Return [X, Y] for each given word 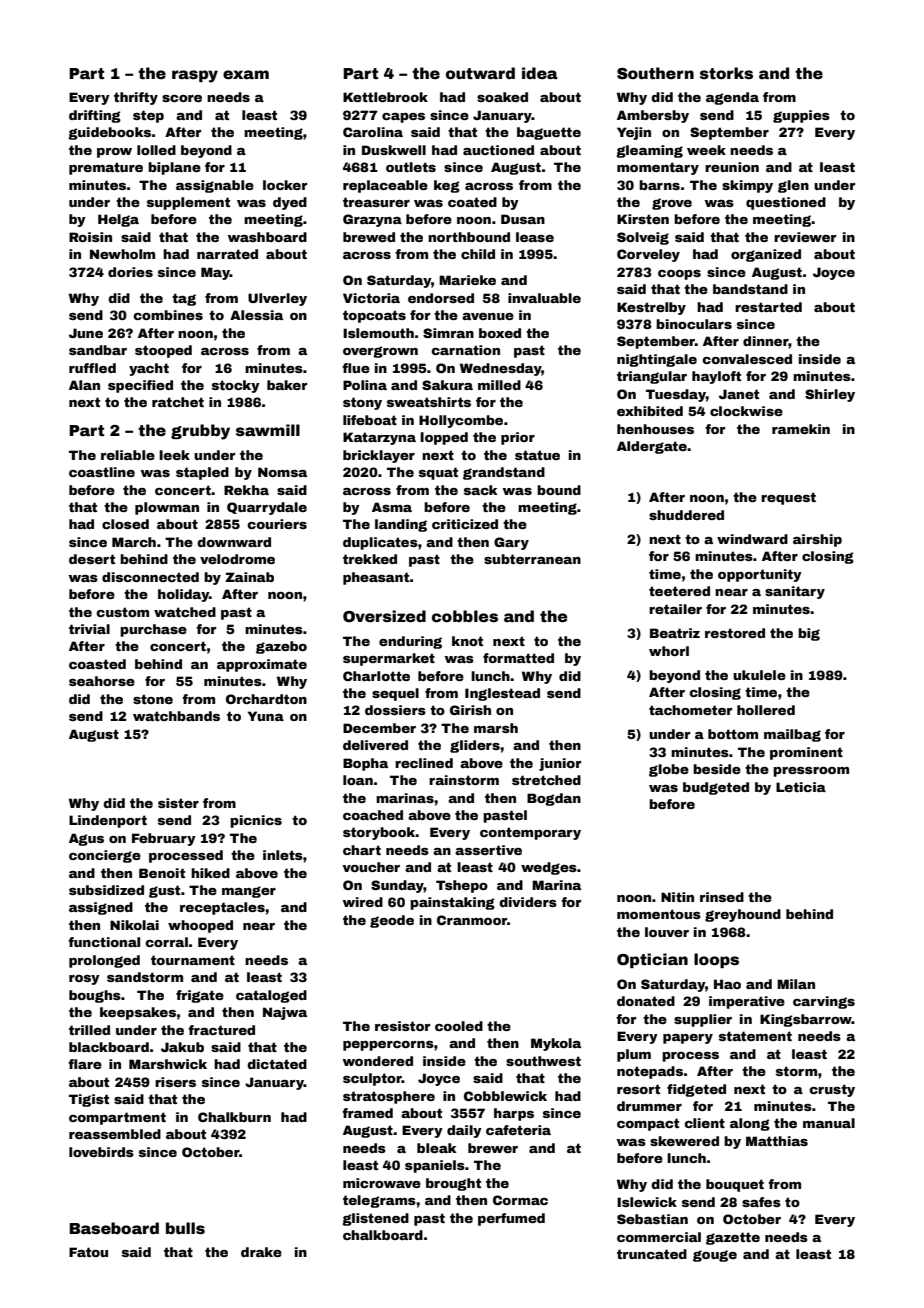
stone [153, 699]
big [809, 634]
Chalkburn [234, 1117]
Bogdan [554, 799]
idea [540, 73]
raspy [195, 76]
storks [726, 73]
